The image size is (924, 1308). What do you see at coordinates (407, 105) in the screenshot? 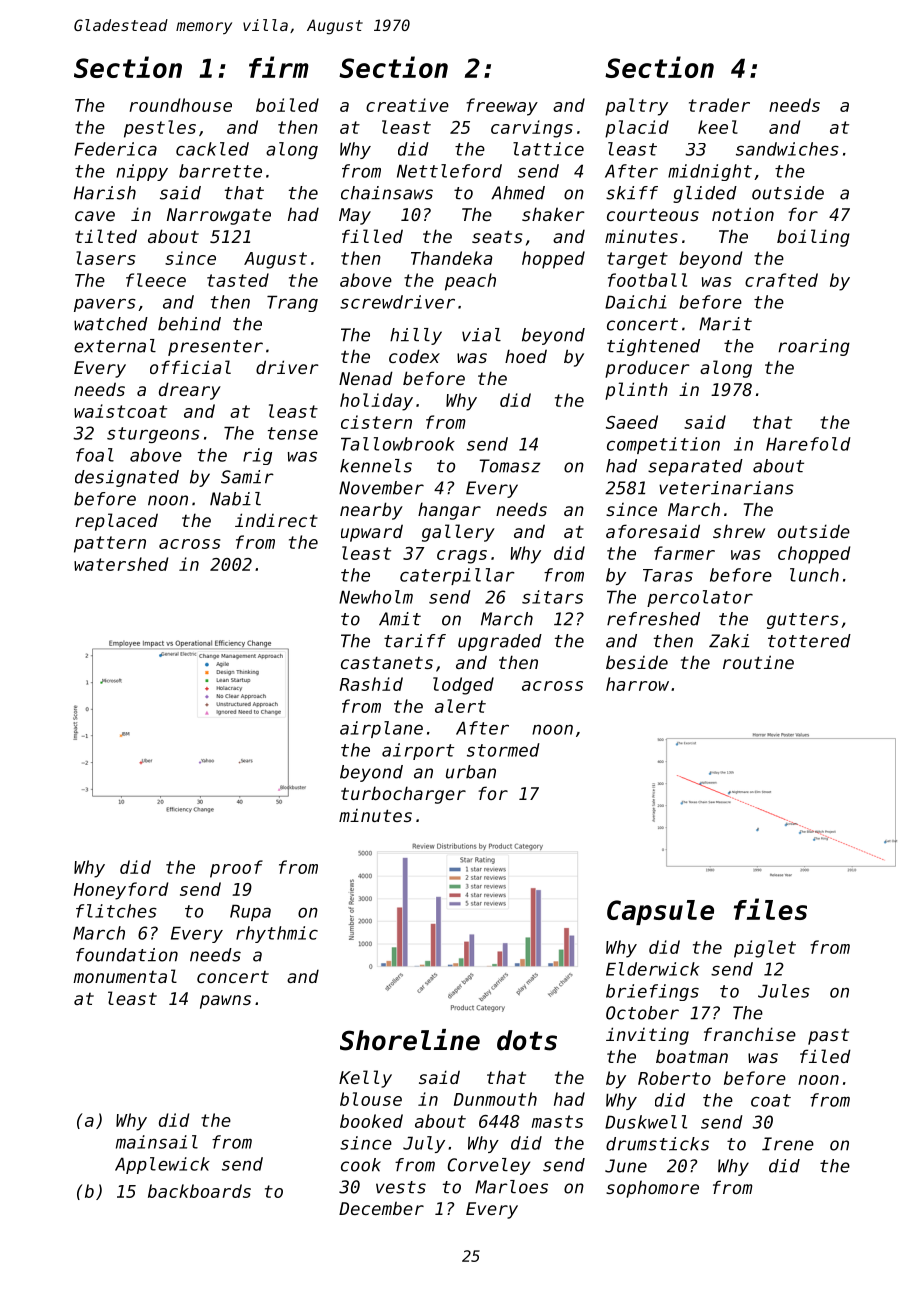
I see `creative` at bounding box center [407, 105].
